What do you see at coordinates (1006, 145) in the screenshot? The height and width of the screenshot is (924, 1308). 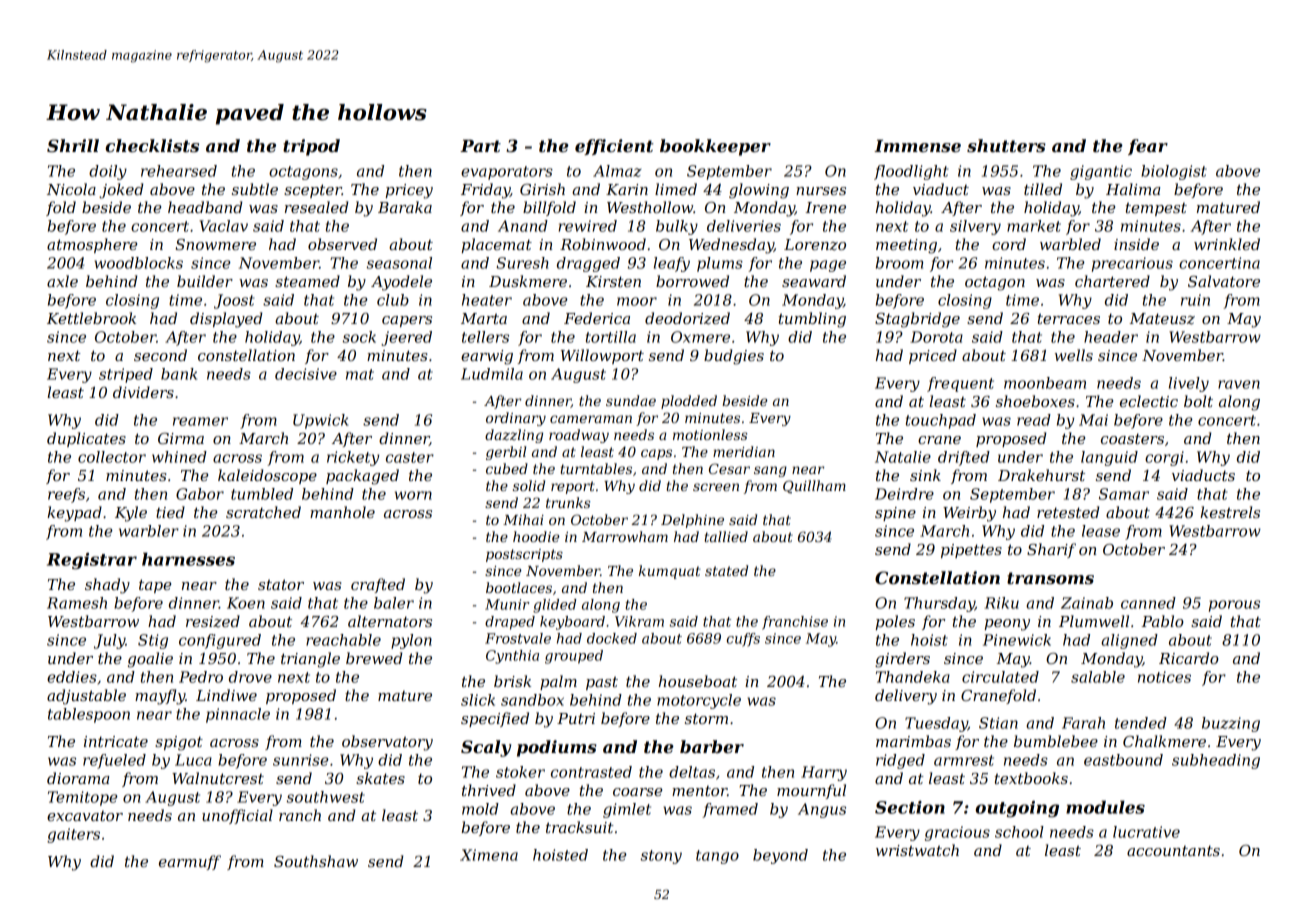 I see `shutters` at bounding box center [1006, 145].
